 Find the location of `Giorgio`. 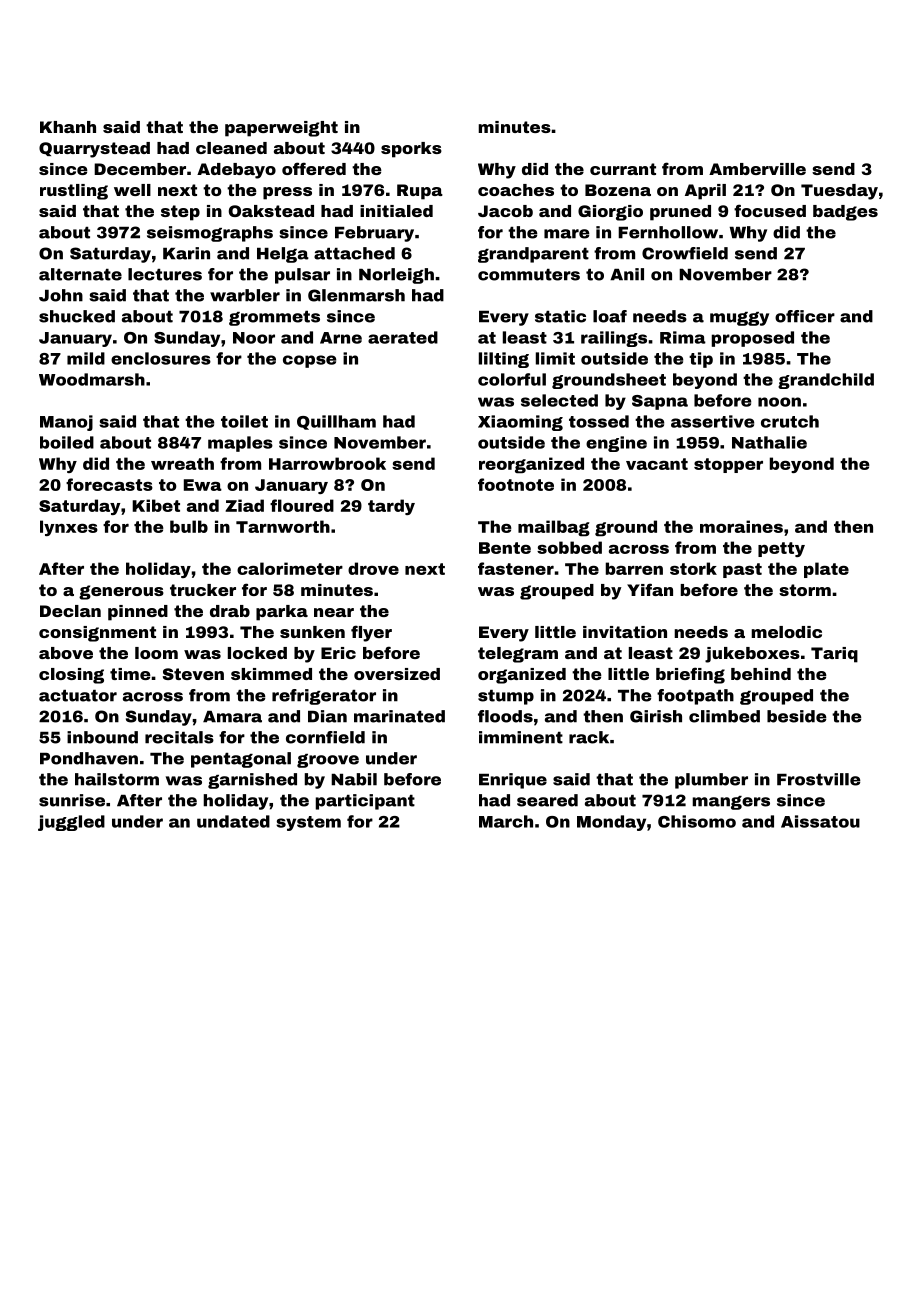

Giorgio is located at coordinates (610, 213).
